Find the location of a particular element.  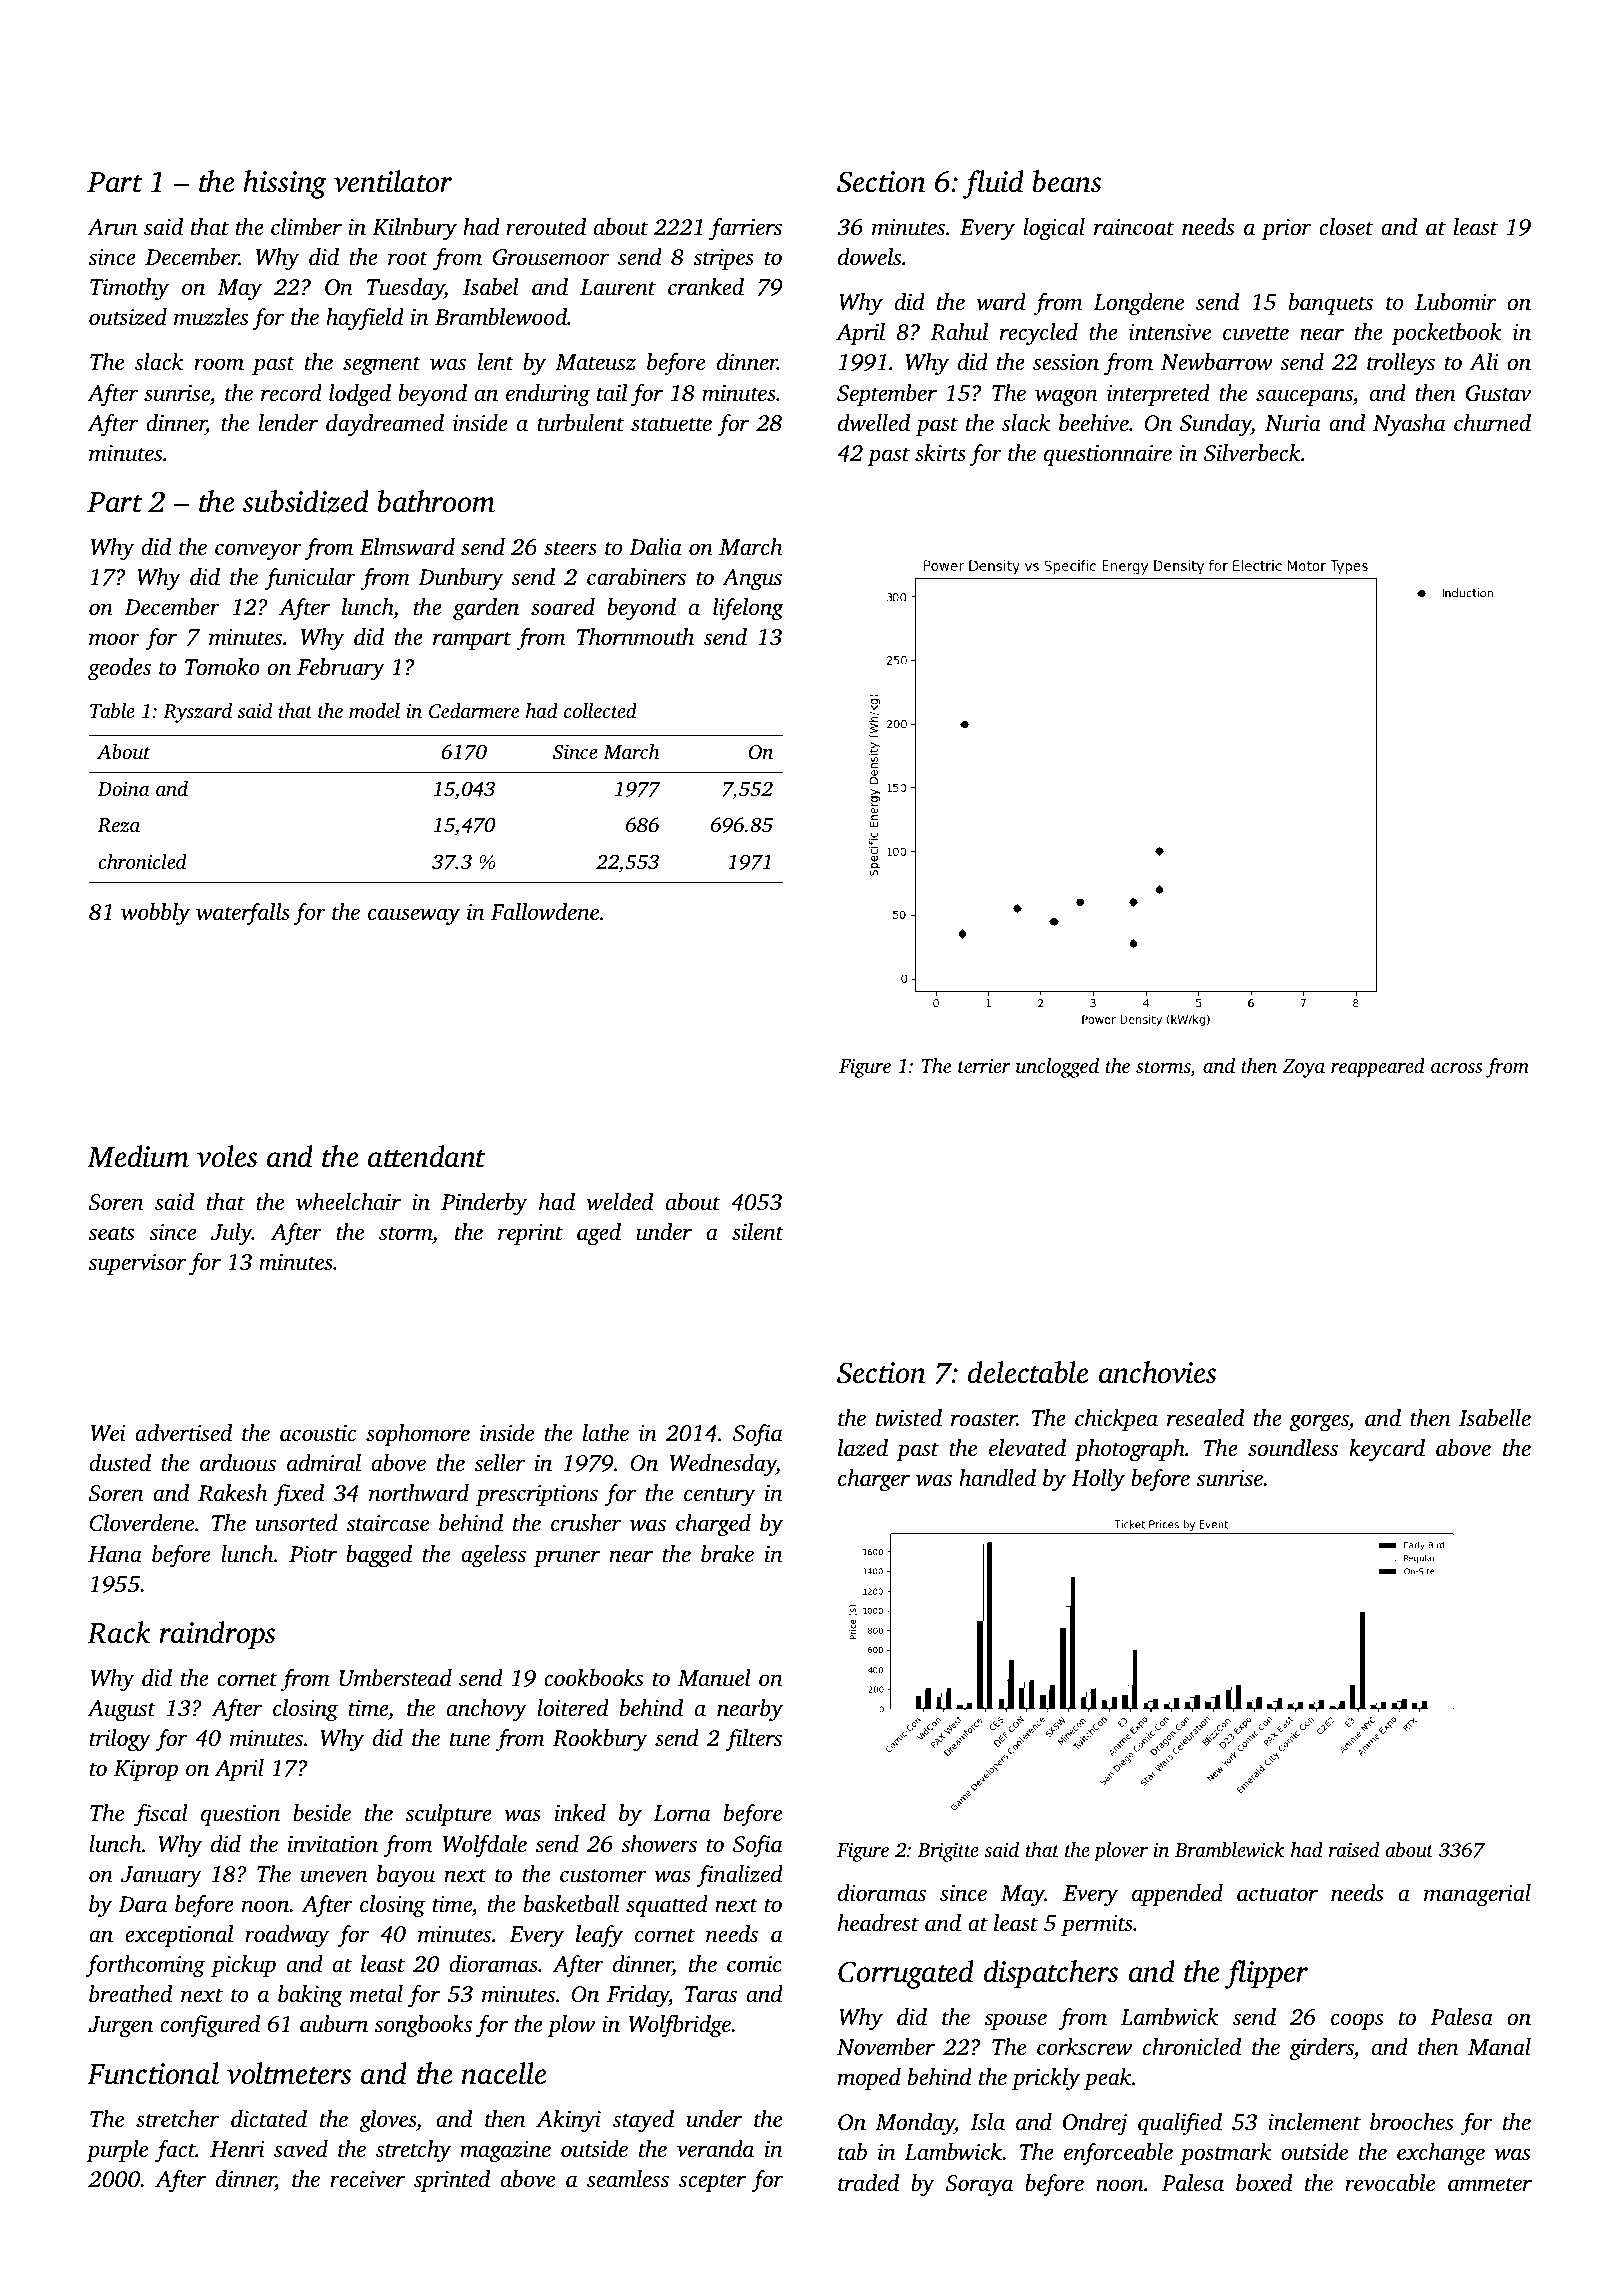

hissing is located at coordinates (285, 184).
